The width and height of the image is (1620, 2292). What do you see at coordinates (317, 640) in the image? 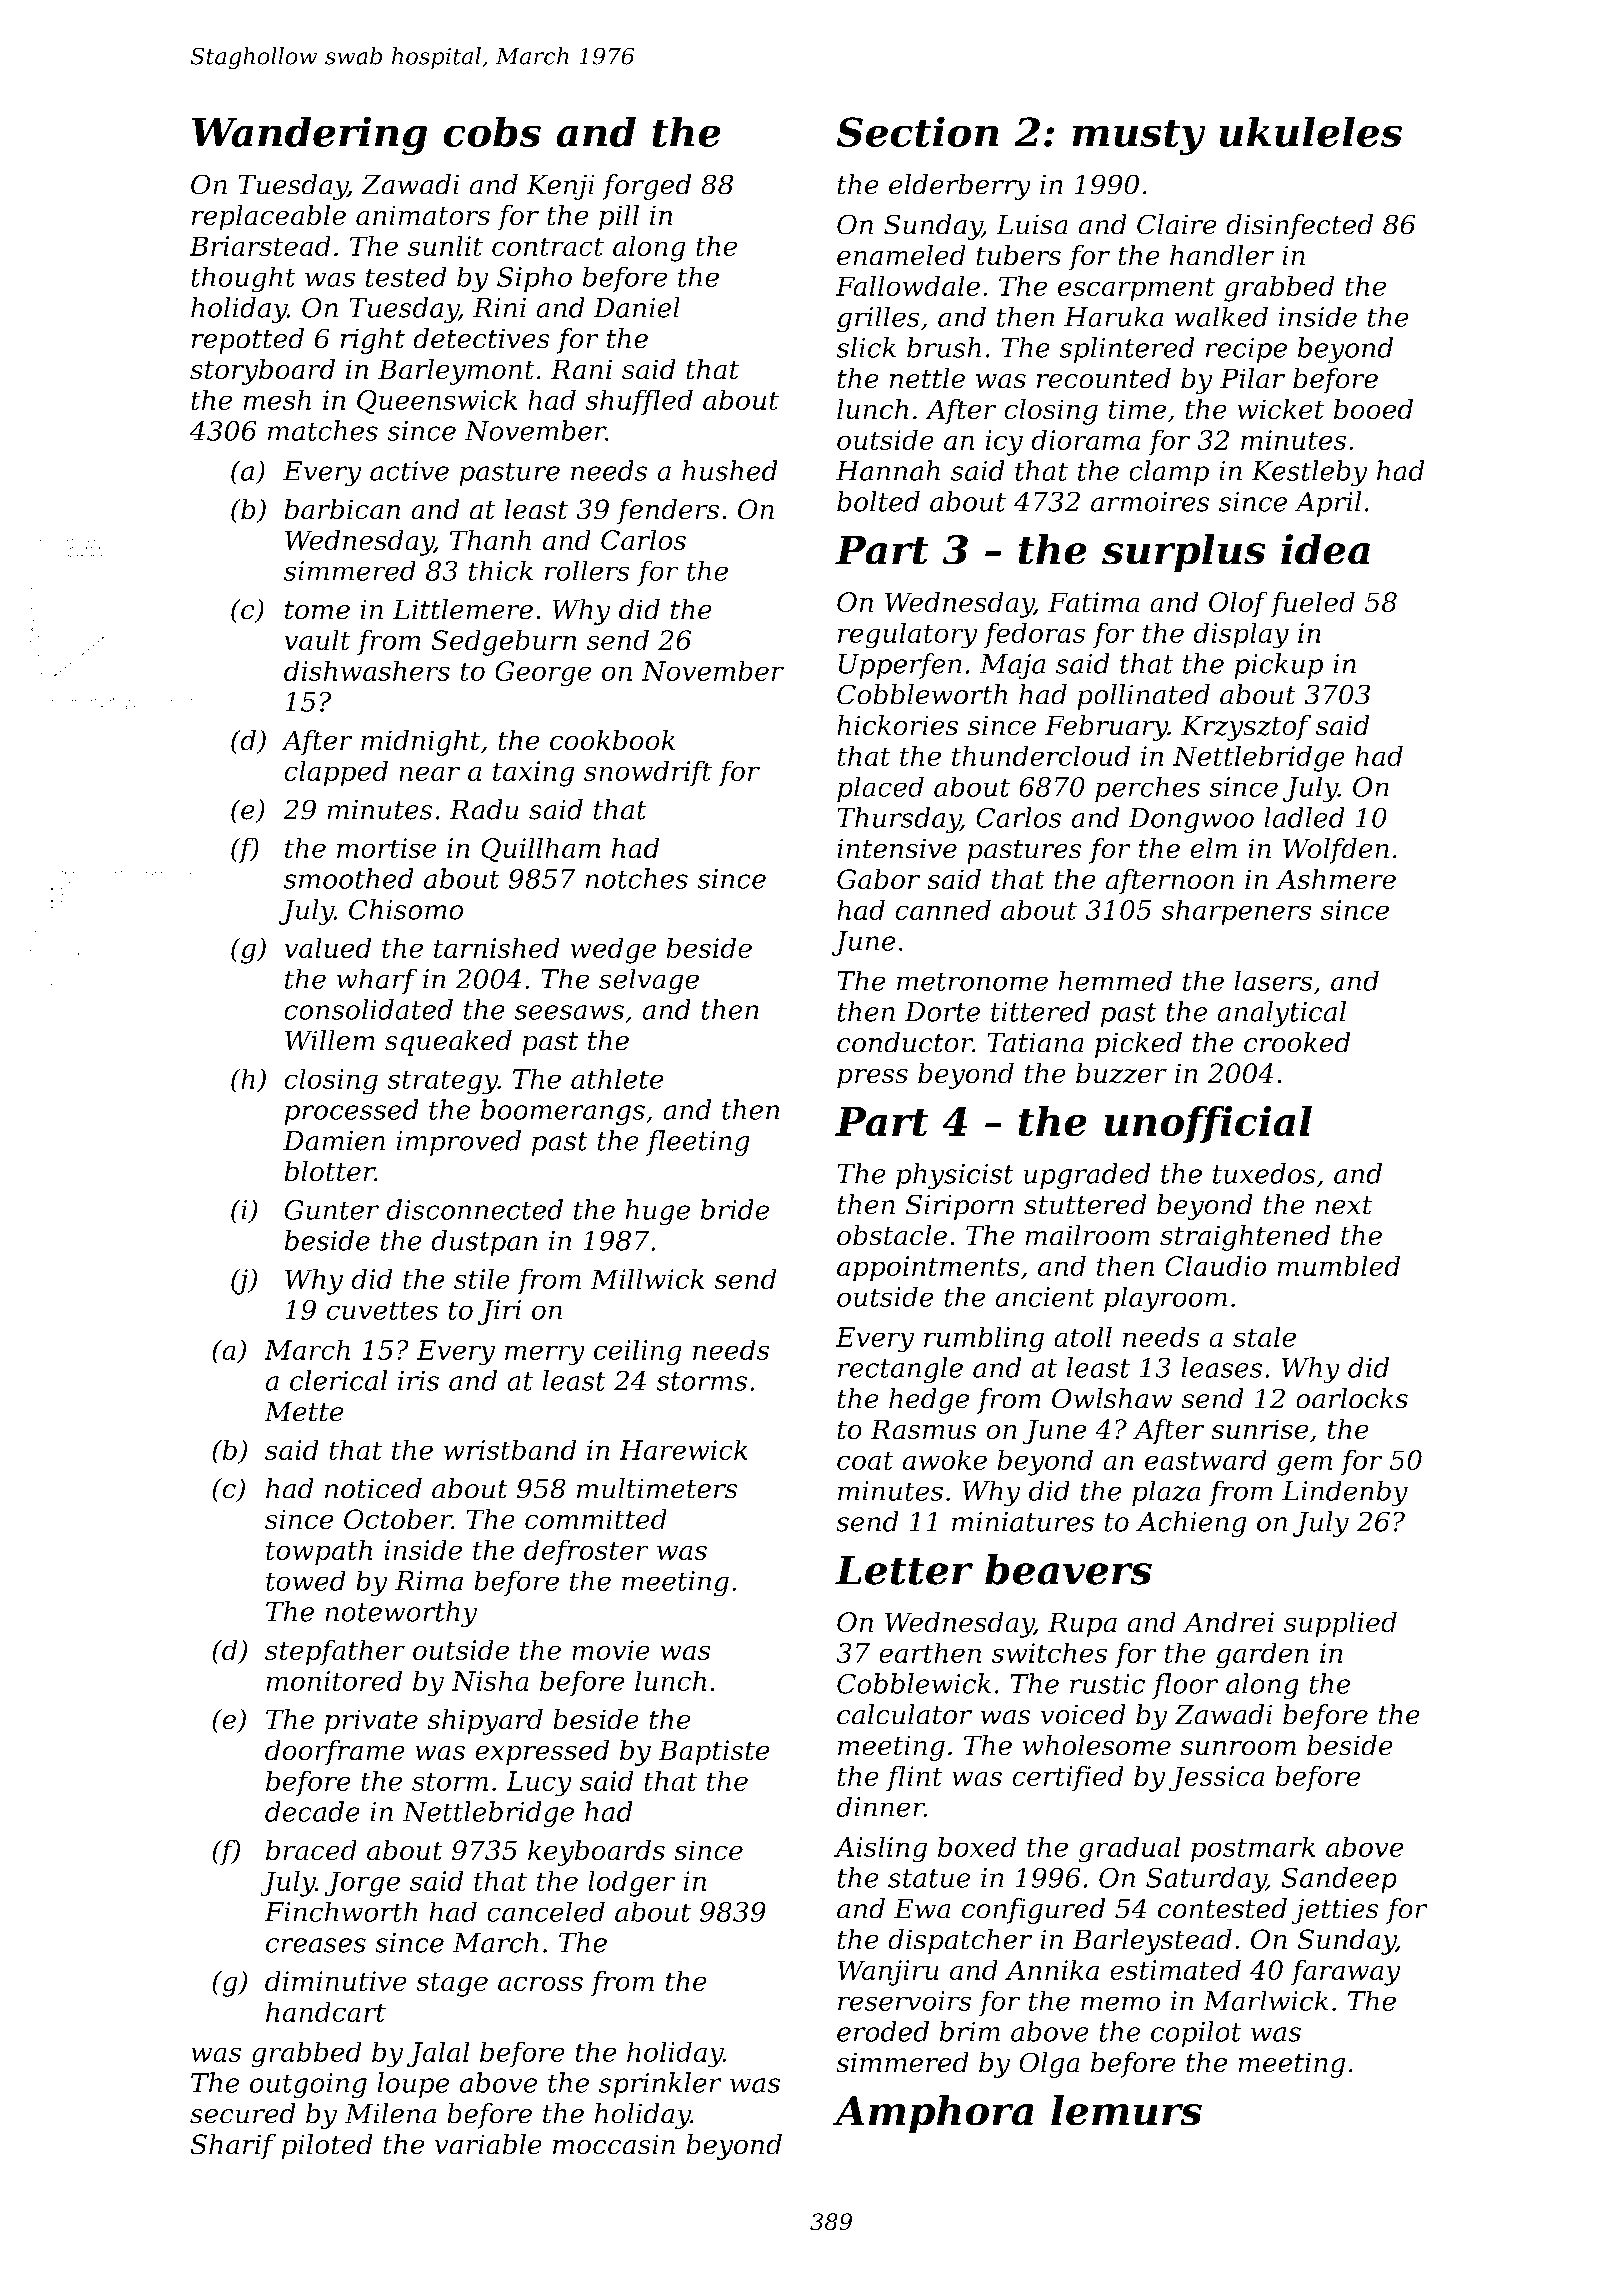
I see `vault` at bounding box center [317, 640].
